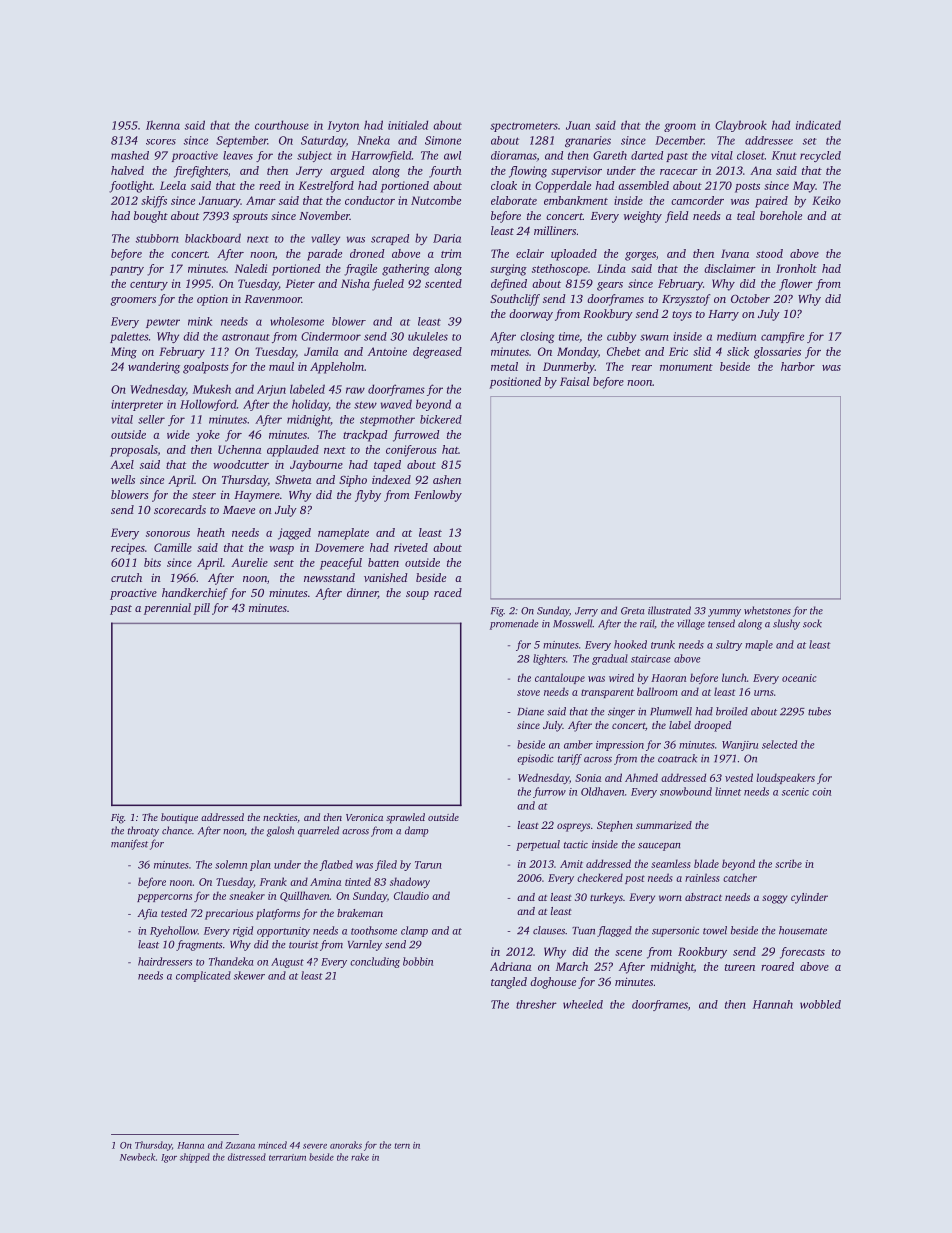 The image size is (952, 1233). Describe the element at coordinates (405, 818) in the screenshot. I see `sprawled` at that location.
